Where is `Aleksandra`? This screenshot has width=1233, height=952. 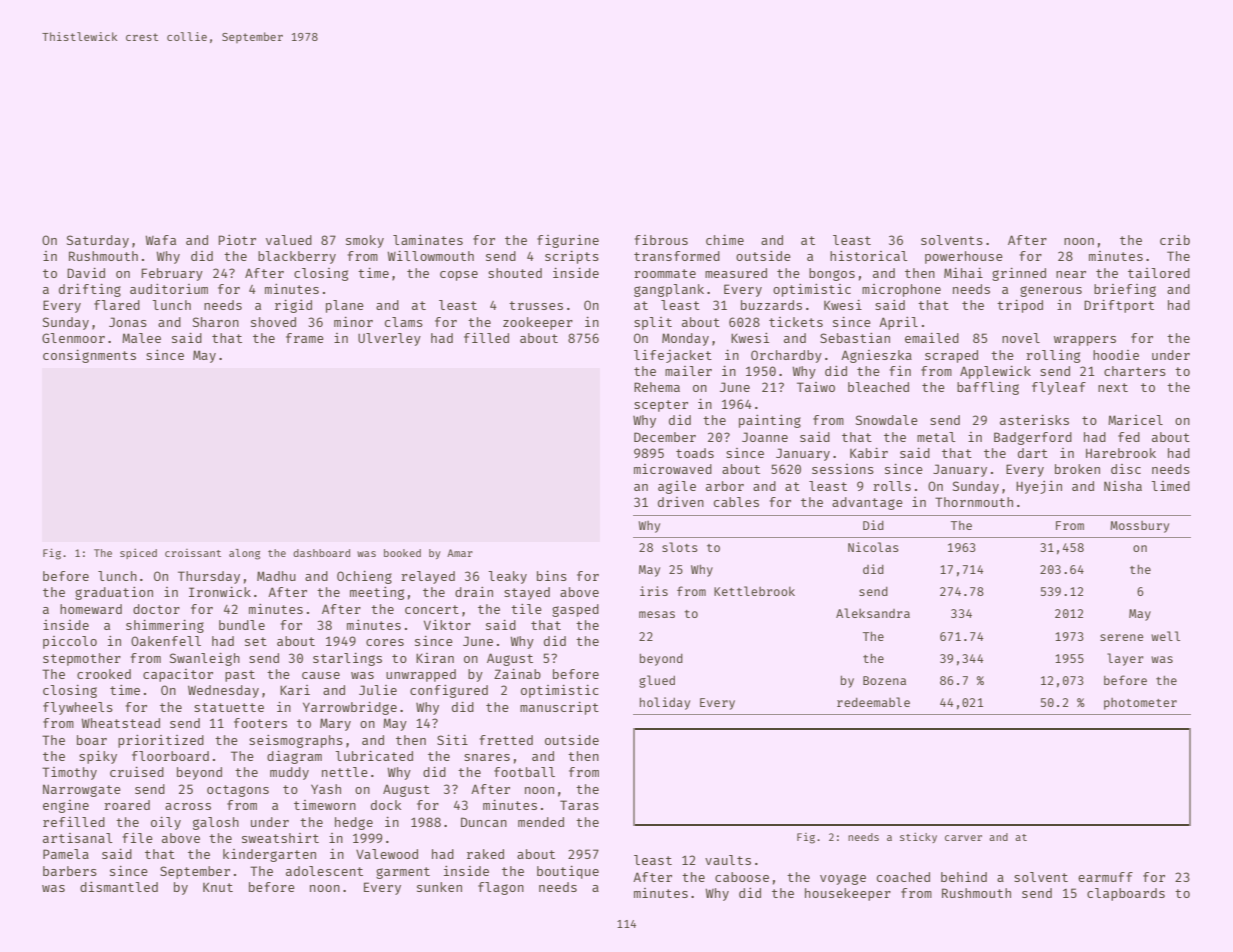 Aleksandra is located at coordinates (873, 613).
